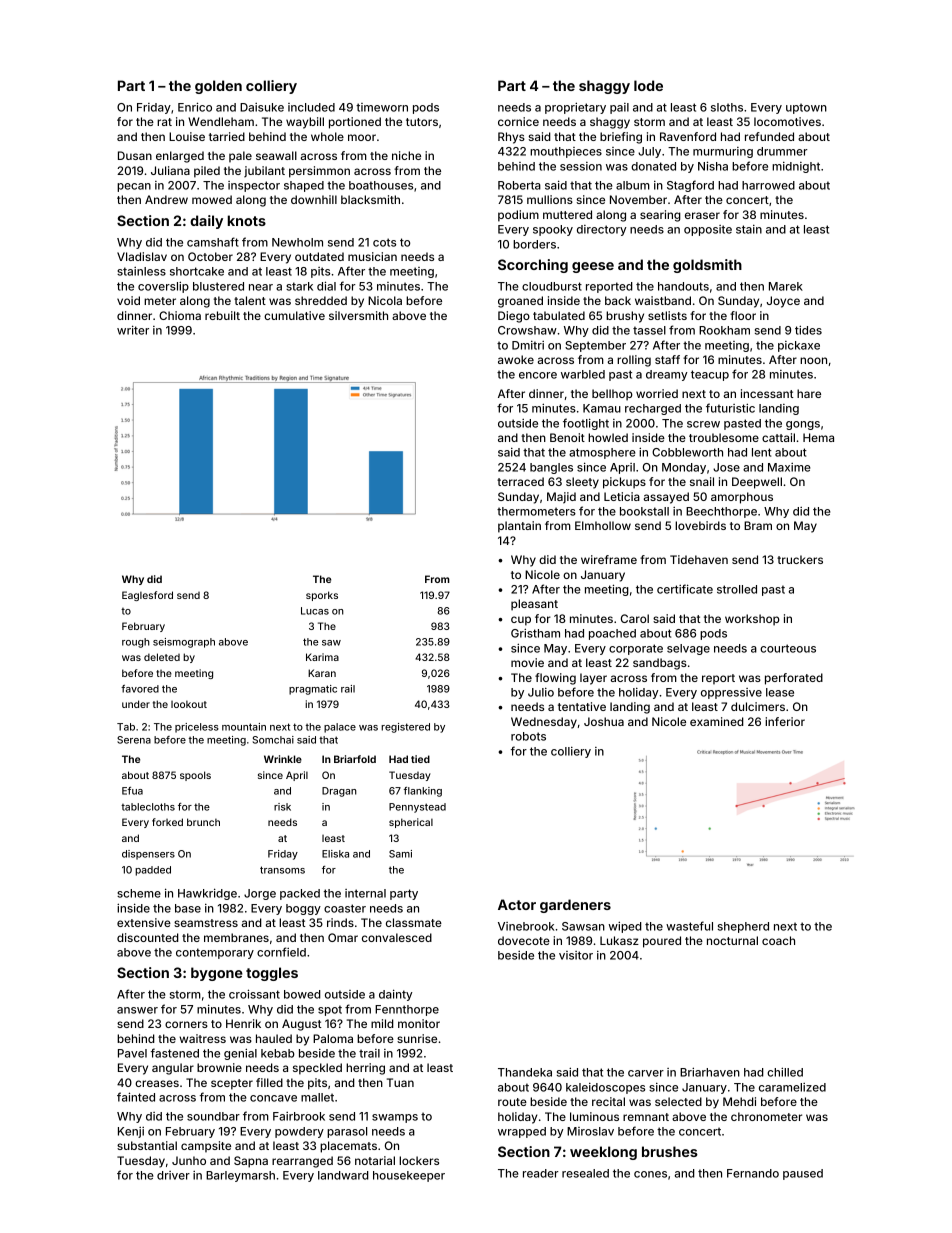  I want to click on paused, so click(803, 1174).
